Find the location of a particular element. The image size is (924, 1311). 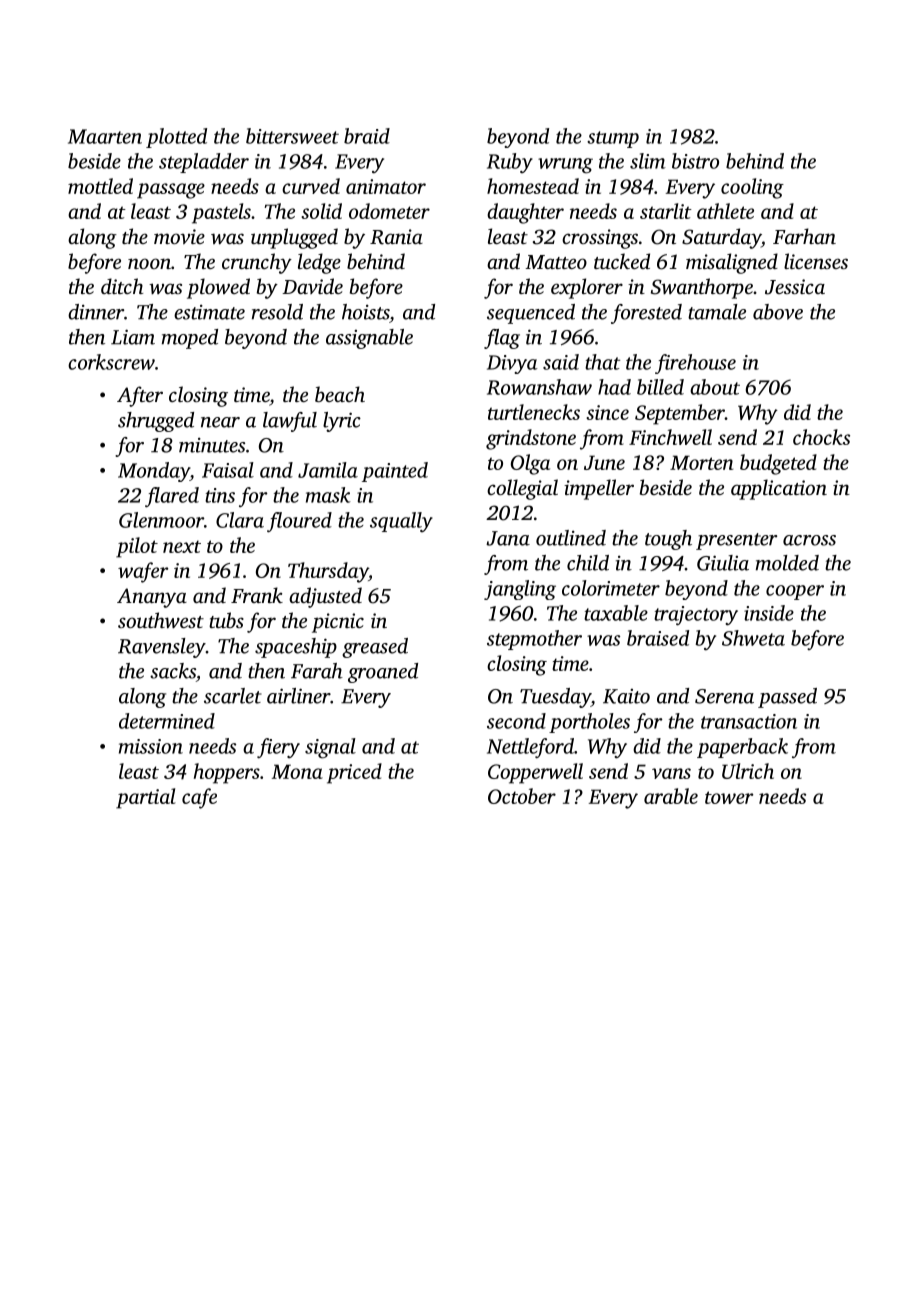

daughter is located at coordinates (525, 213).
